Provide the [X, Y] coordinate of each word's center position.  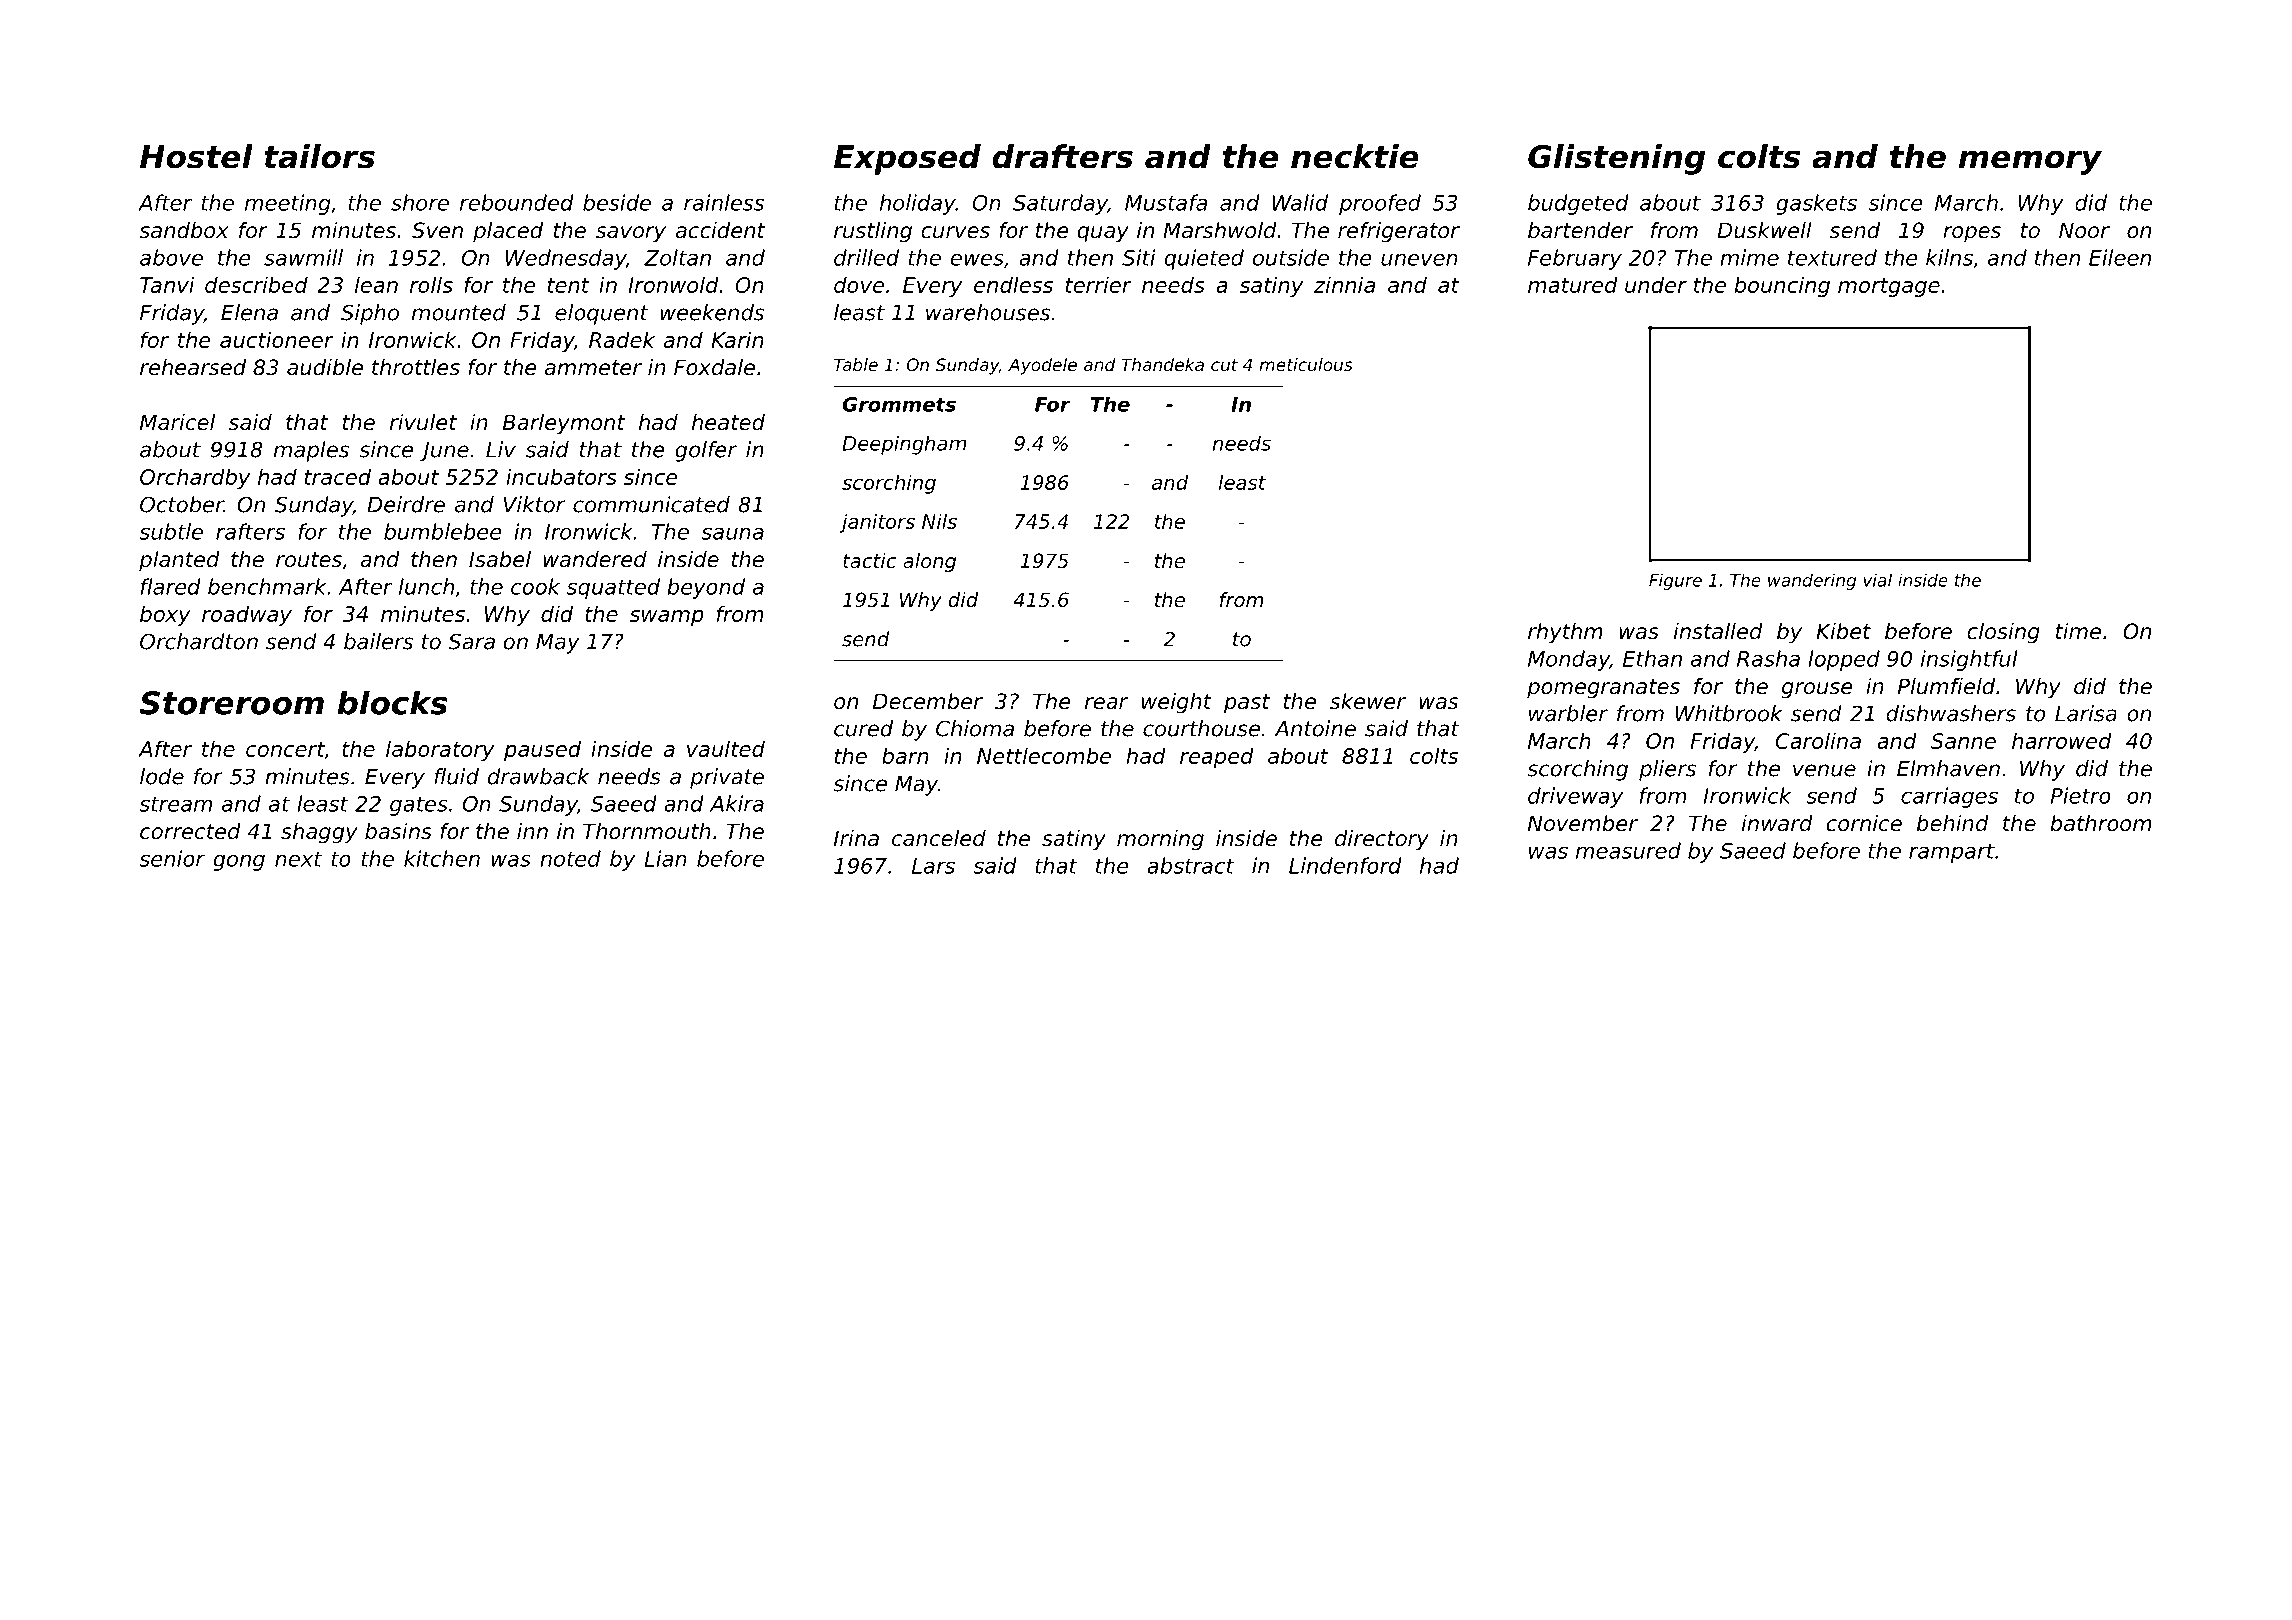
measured [1628, 850]
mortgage [1889, 287]
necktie [1355, 156]
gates [419, 806]
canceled [939, 838]
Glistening [1616, 159]
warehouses [988, 312]
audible [325, 367]
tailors [319, 156]
